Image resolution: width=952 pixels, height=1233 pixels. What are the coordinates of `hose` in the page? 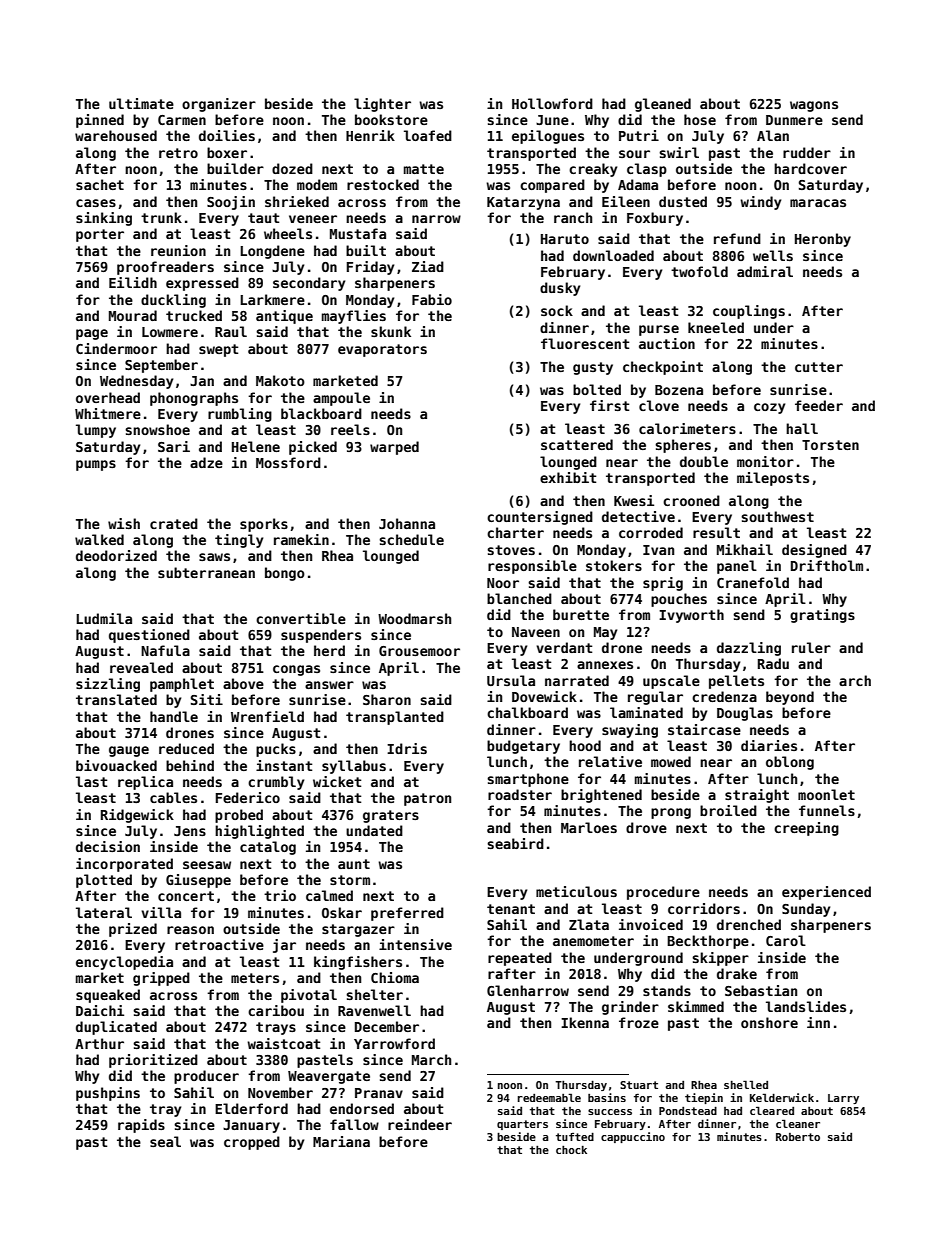 It's located at (700, 119).
